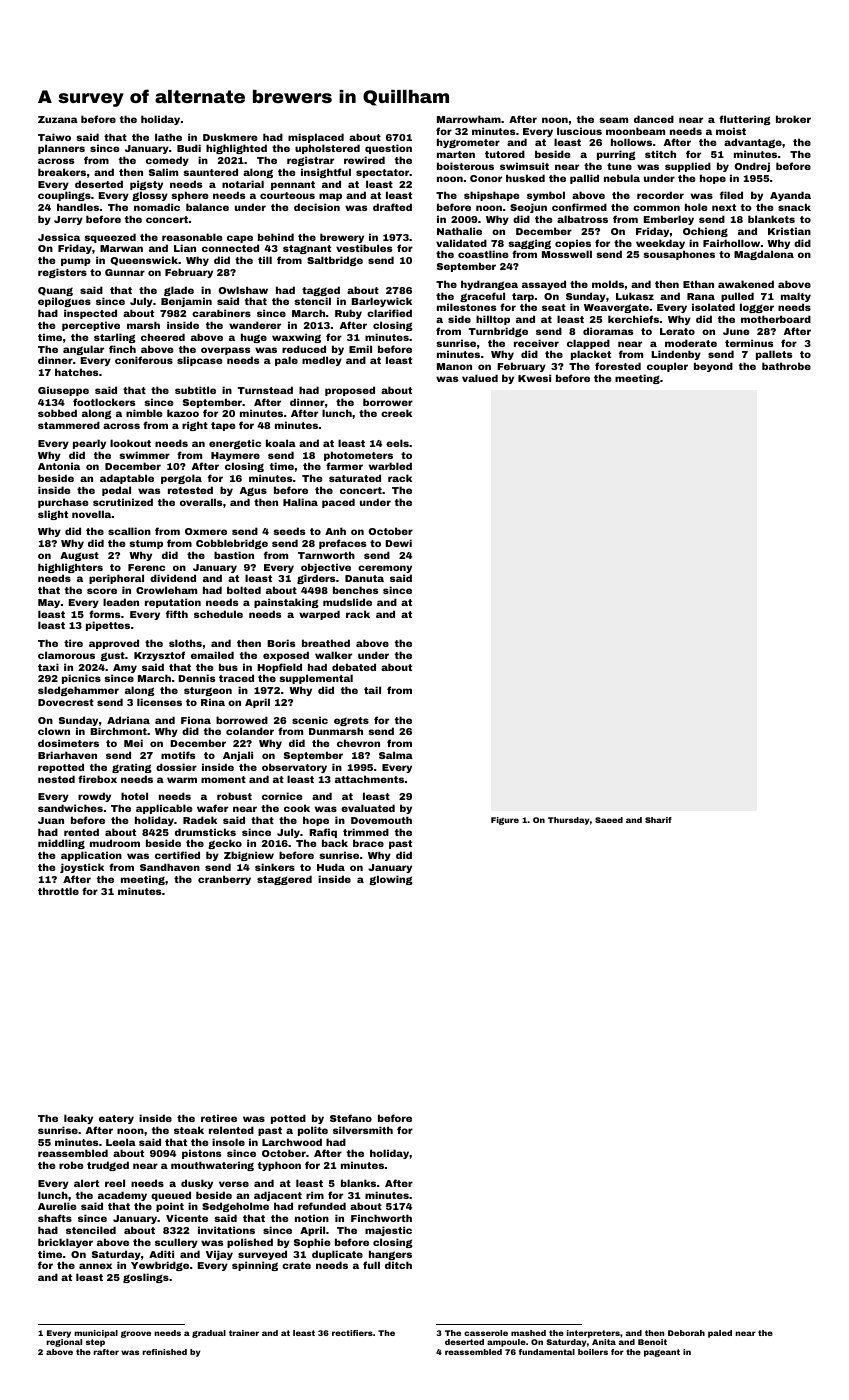 This page has width=849, height=1400. Describe the element at coordinates (609, 820) in the page. I see `Saeed` at that location.
